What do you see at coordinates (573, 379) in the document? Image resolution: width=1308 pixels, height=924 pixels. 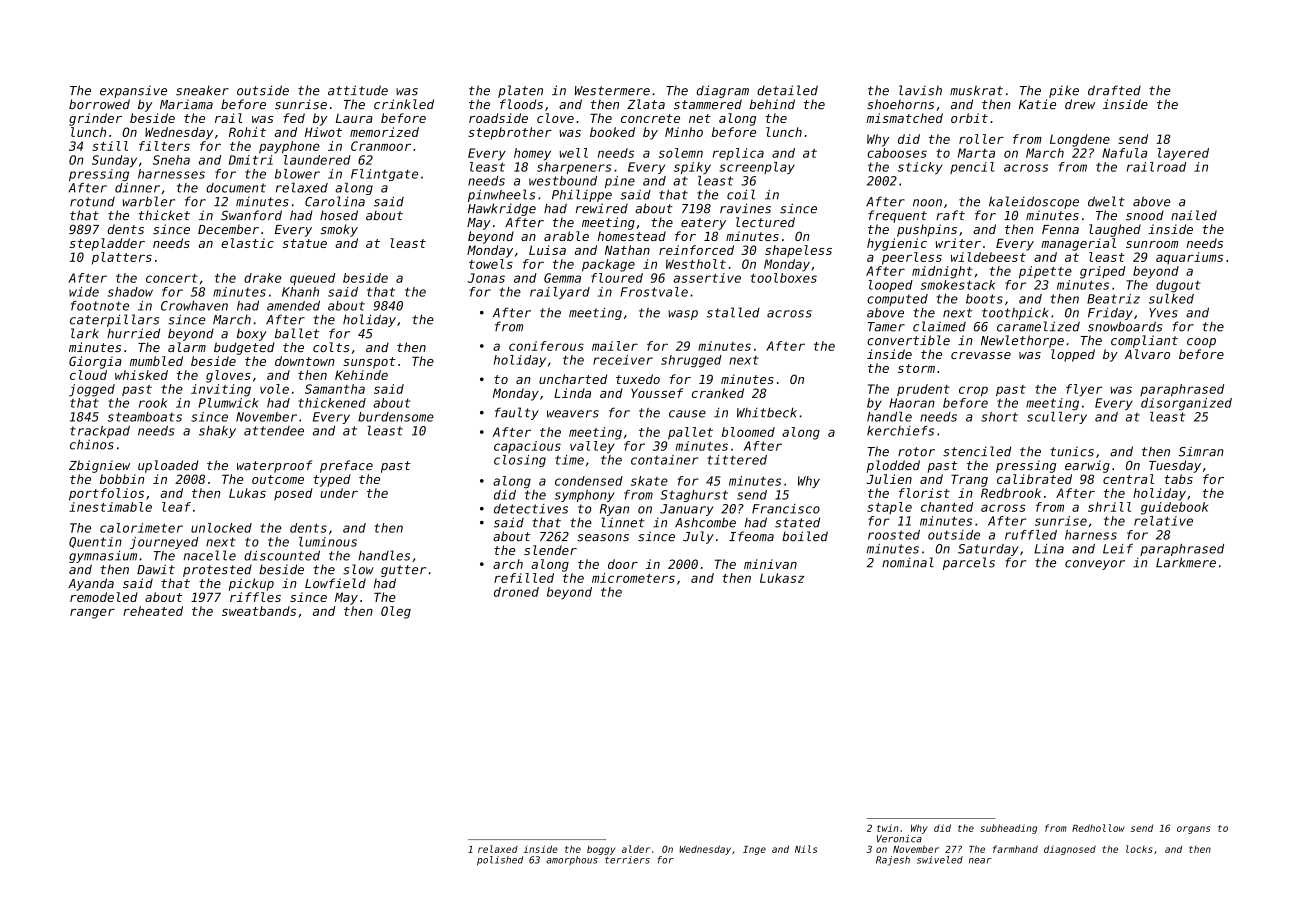 I see `uncharted` at bounding box center [573, 379].
